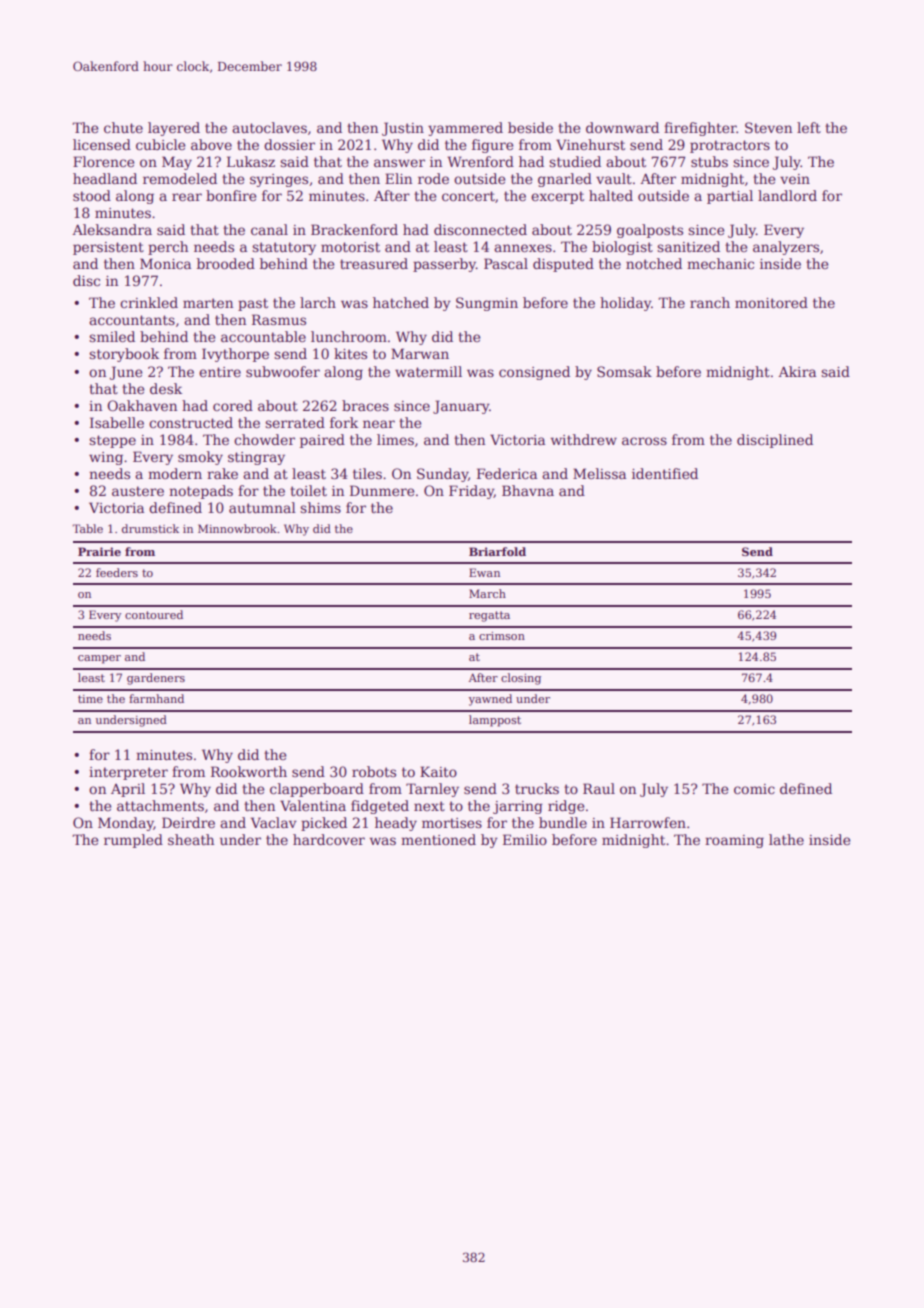 This screenshot has width=924, height=1308. I want to click on left, so click(809, 127).
